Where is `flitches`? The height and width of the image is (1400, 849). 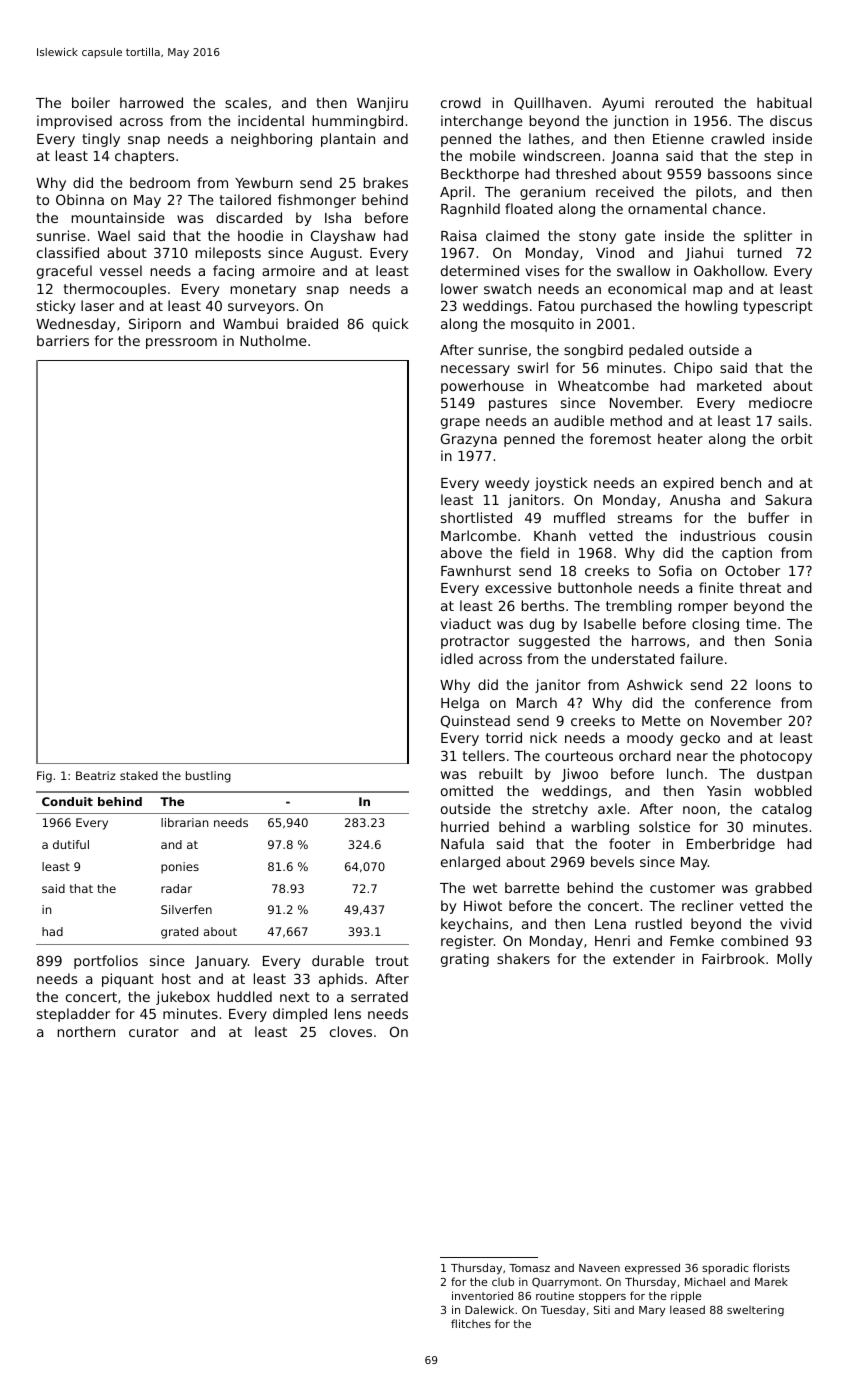
flitches is located at coordinates (471, 1323).
